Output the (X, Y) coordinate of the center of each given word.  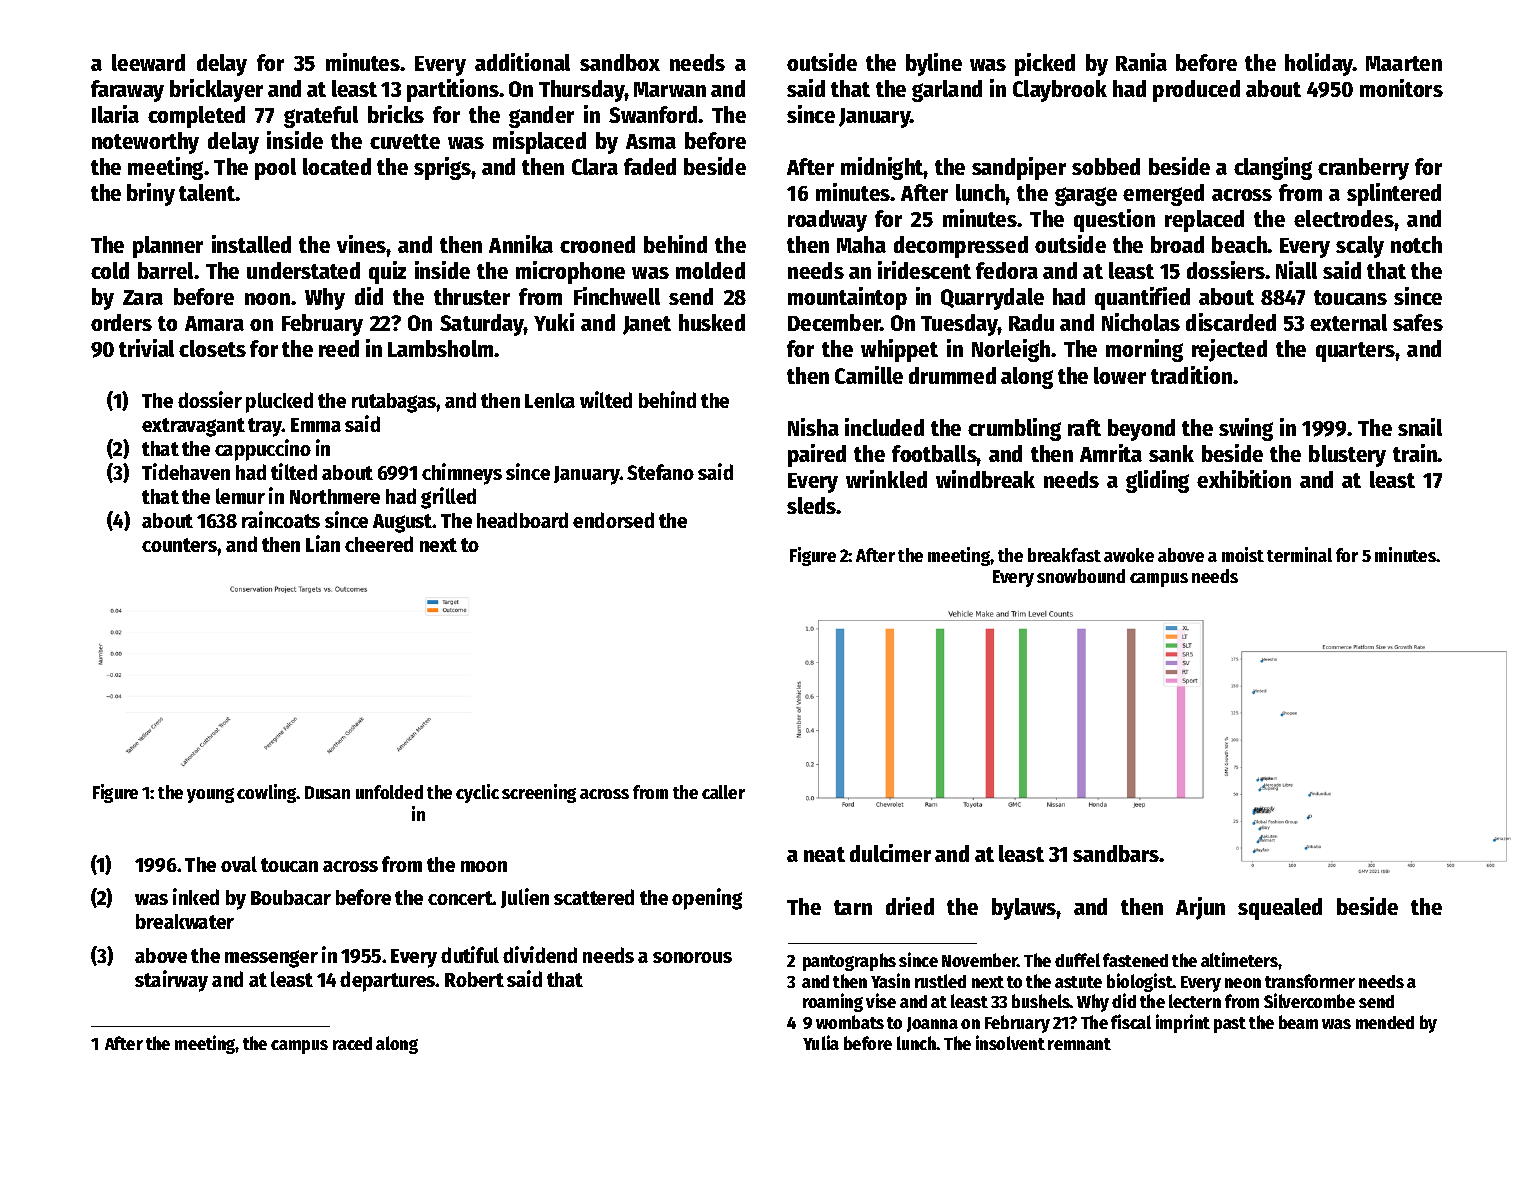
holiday (1319, 64)
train (1415, 453)
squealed (1280, 909)
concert (460, 898)
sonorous (692, 957)
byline (934, 64)
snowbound (1081, 576)
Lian (323, 543)
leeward (148, 62)
